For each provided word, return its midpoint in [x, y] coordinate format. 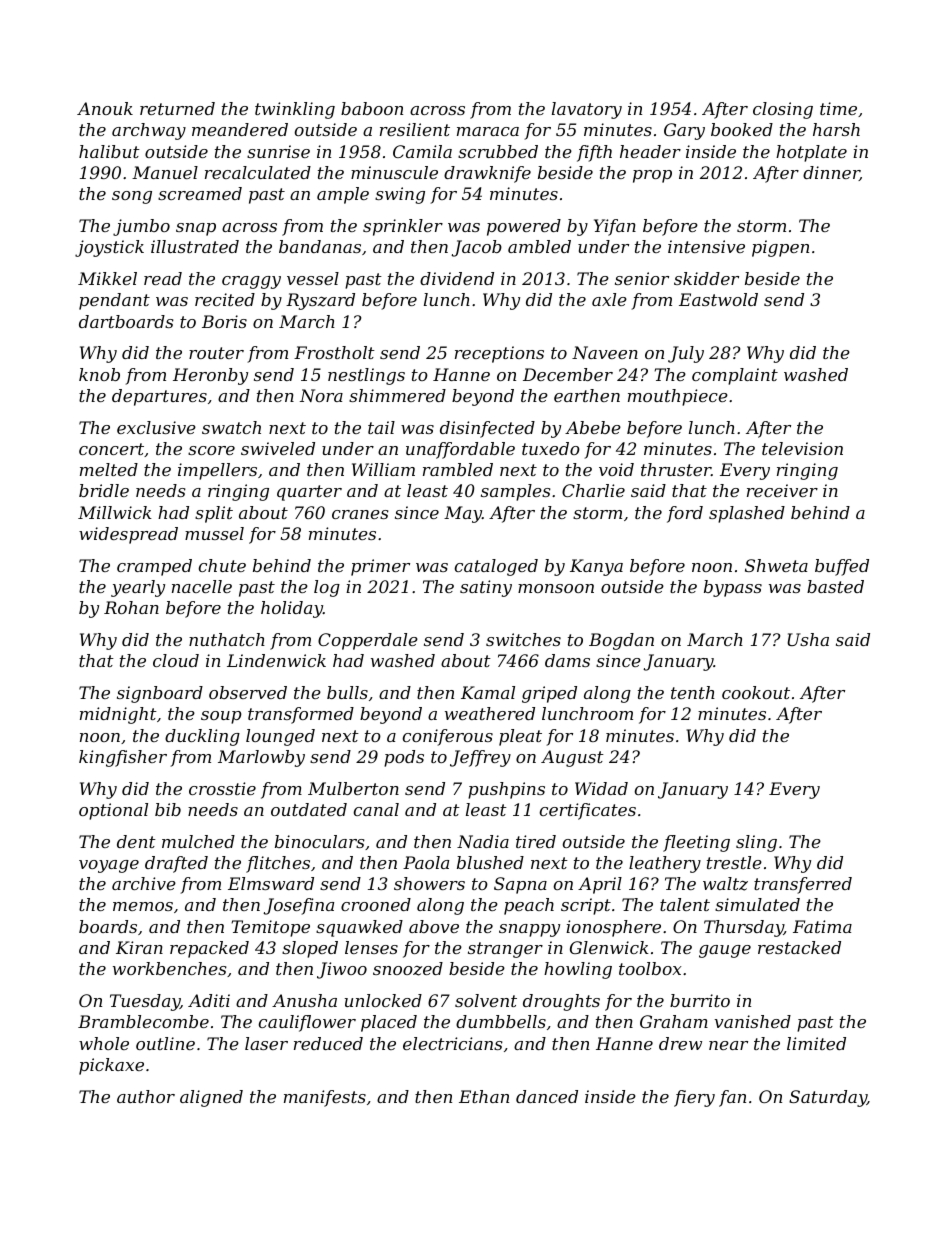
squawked [359, 928]
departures [159, 397]
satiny [486, 588]
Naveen [605, 352]
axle [609, 299]
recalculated [258, 172]
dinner [831, 173]
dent [136, 841]
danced [547, 1096]
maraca [488, 131]
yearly [138, 588]
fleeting [696, 843]
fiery [694, 1098]
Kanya [596, 567]
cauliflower [307, 1023]
